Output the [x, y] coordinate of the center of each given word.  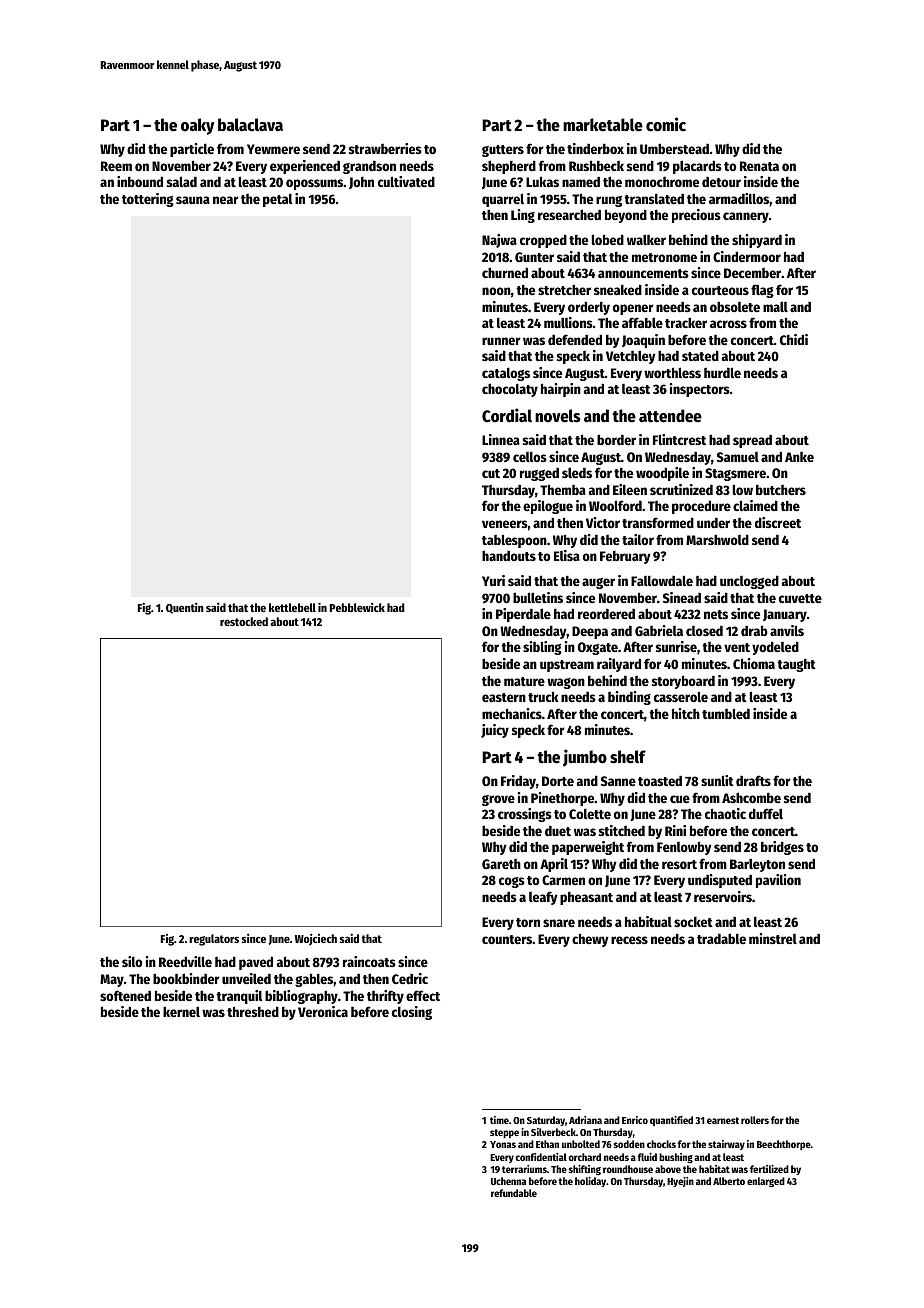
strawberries [385, 148]
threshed [253, 1011]
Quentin [185, 608]
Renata [759, 166]
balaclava [250, 125]
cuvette [800, 598]
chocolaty [510, 390]
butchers [781, 490]
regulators [214, 940]
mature [524, 681]
